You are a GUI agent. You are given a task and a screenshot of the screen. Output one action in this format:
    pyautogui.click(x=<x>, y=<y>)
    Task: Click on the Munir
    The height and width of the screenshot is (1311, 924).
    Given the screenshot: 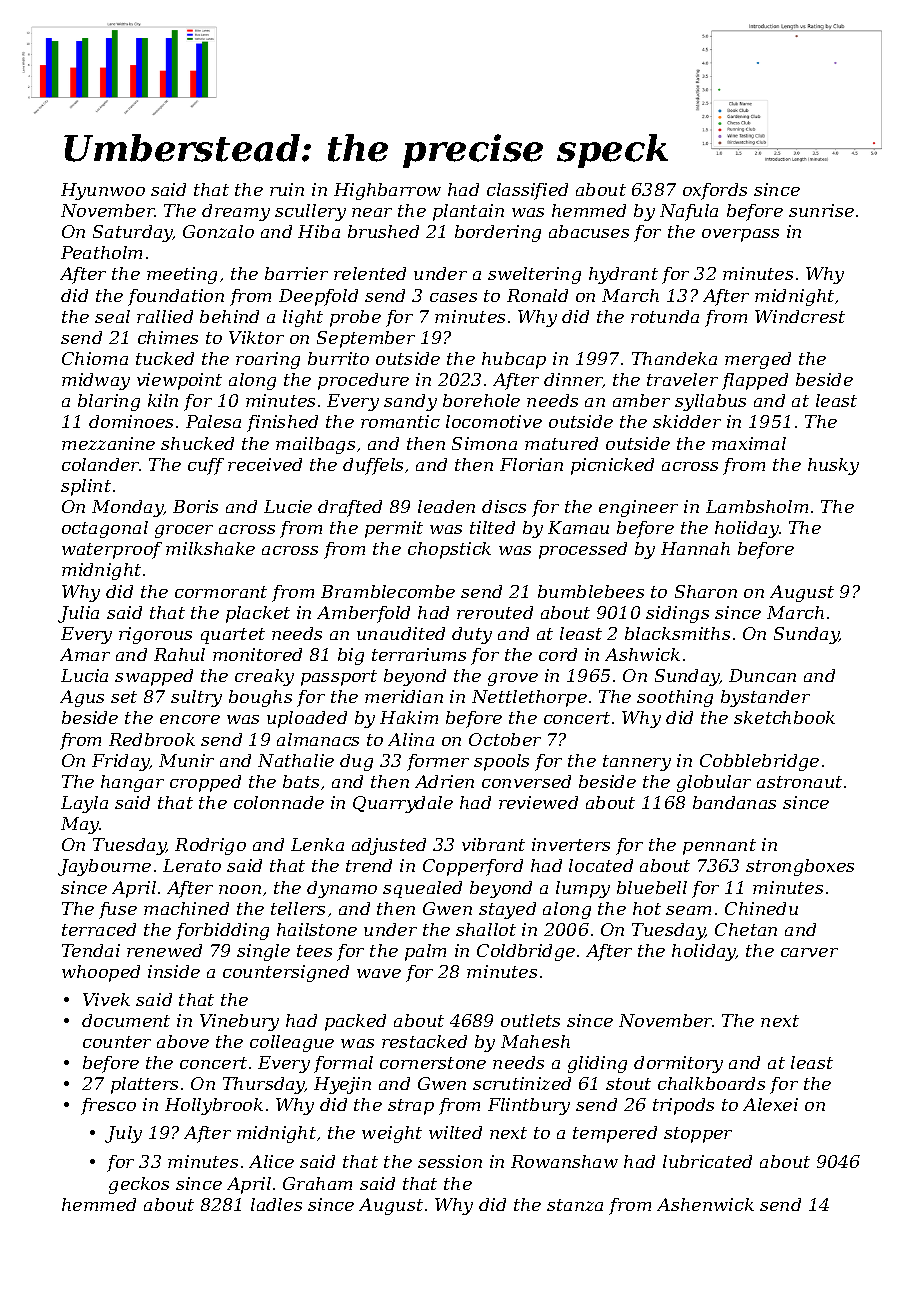 What is the action you would take?
    pyautogui.click(x=186, y=760)
